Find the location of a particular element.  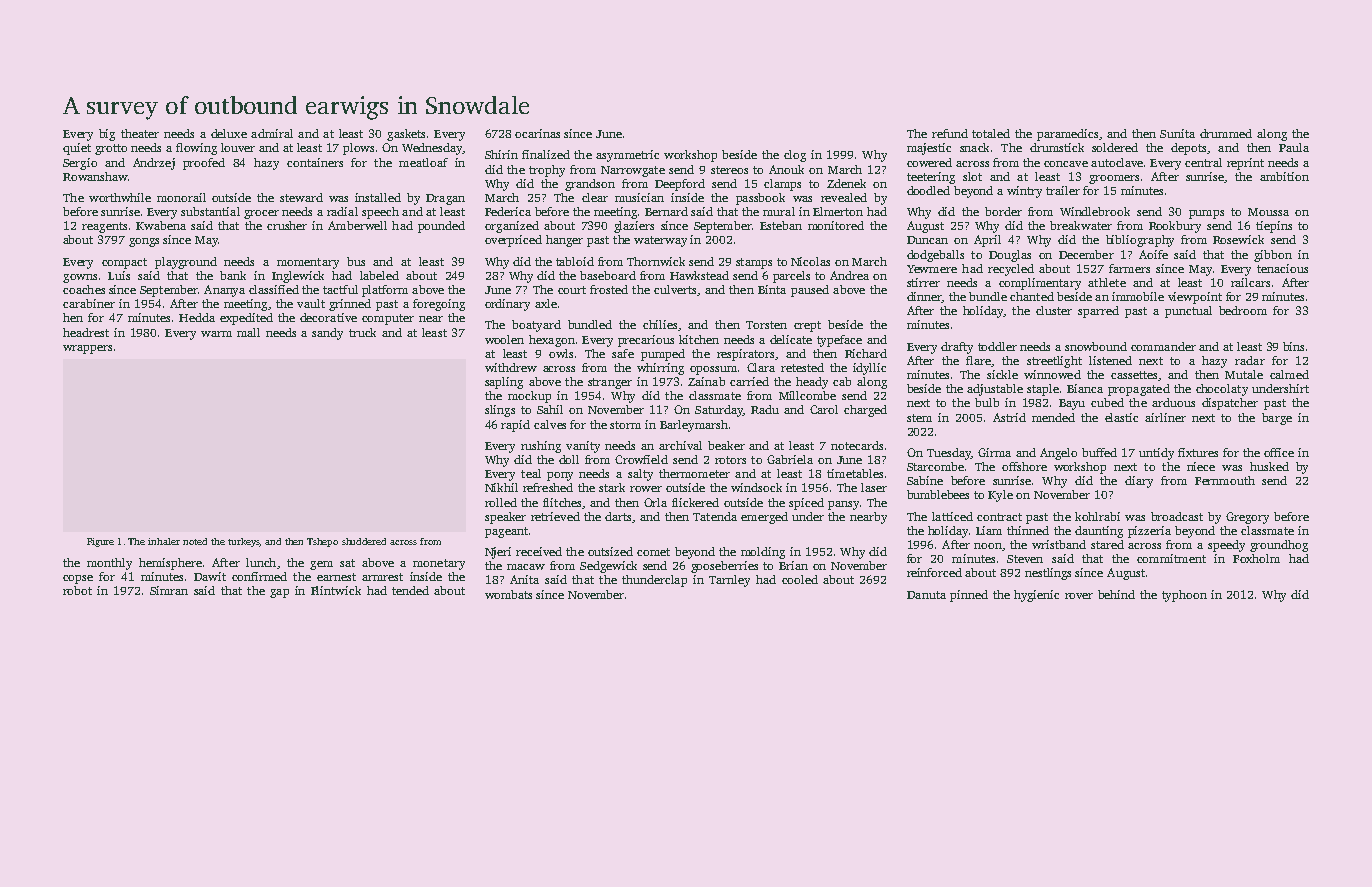

asymmetric is located at coordinates (627, 156).
